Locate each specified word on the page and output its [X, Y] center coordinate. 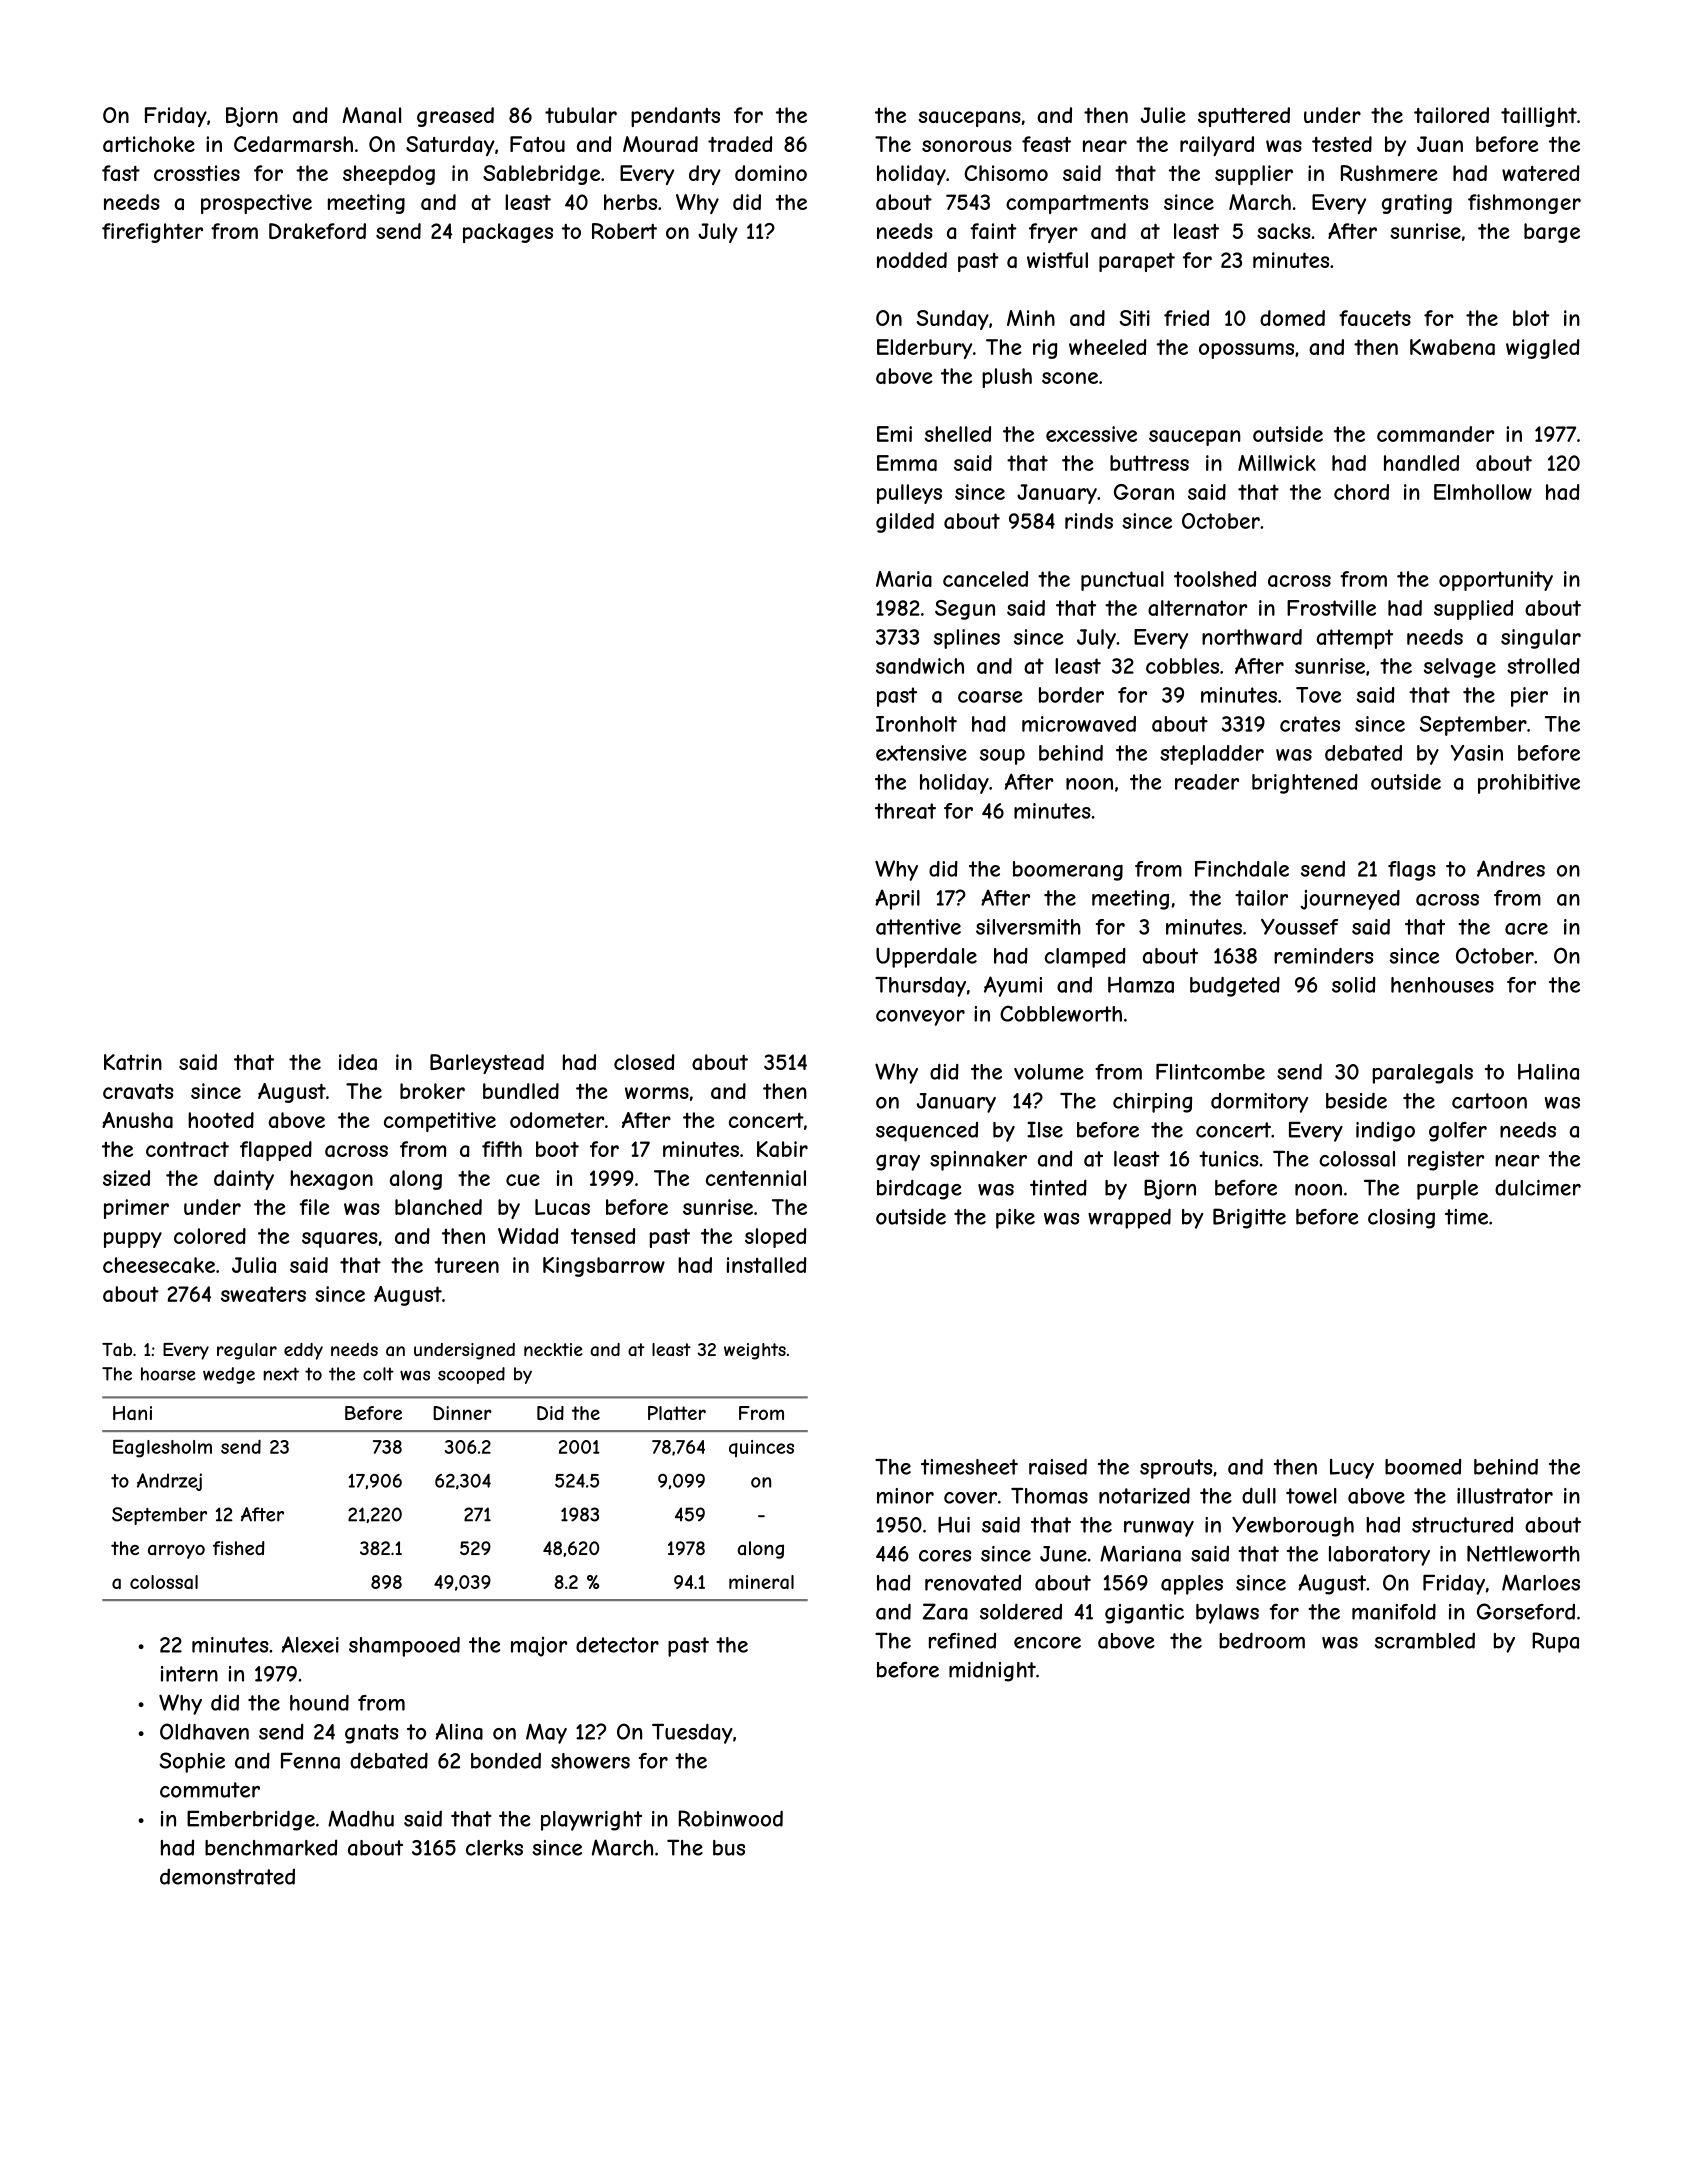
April [897, 899]
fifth [502, 1149]
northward [1252, 637]
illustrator [1505, 1496]
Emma [907, 463]
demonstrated [227, 1876]
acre [1526, 929]
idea [358, 1062]
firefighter [152, 233]
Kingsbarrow [604, 1267]
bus [729, 1848]
